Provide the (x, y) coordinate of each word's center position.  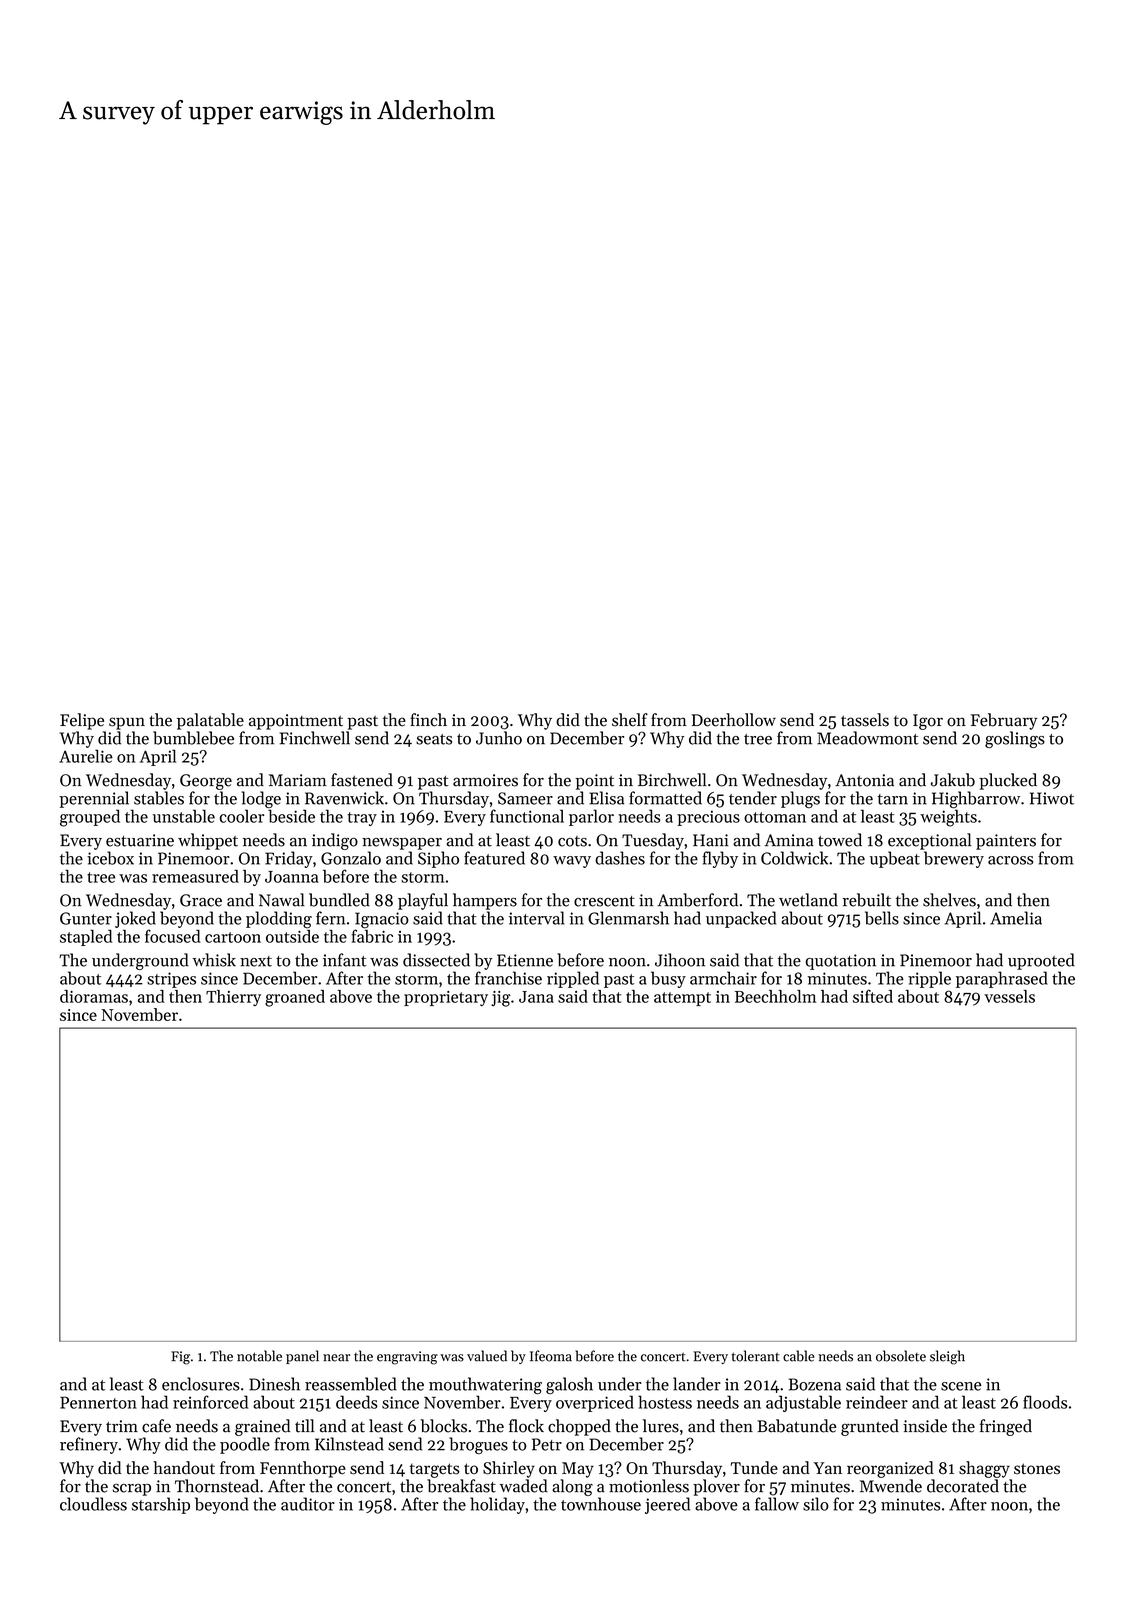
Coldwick (794, 858)
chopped (579, 1427)
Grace (201, 900)
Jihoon (680, 960)
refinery (89, 1445)
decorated (963, 1486)
